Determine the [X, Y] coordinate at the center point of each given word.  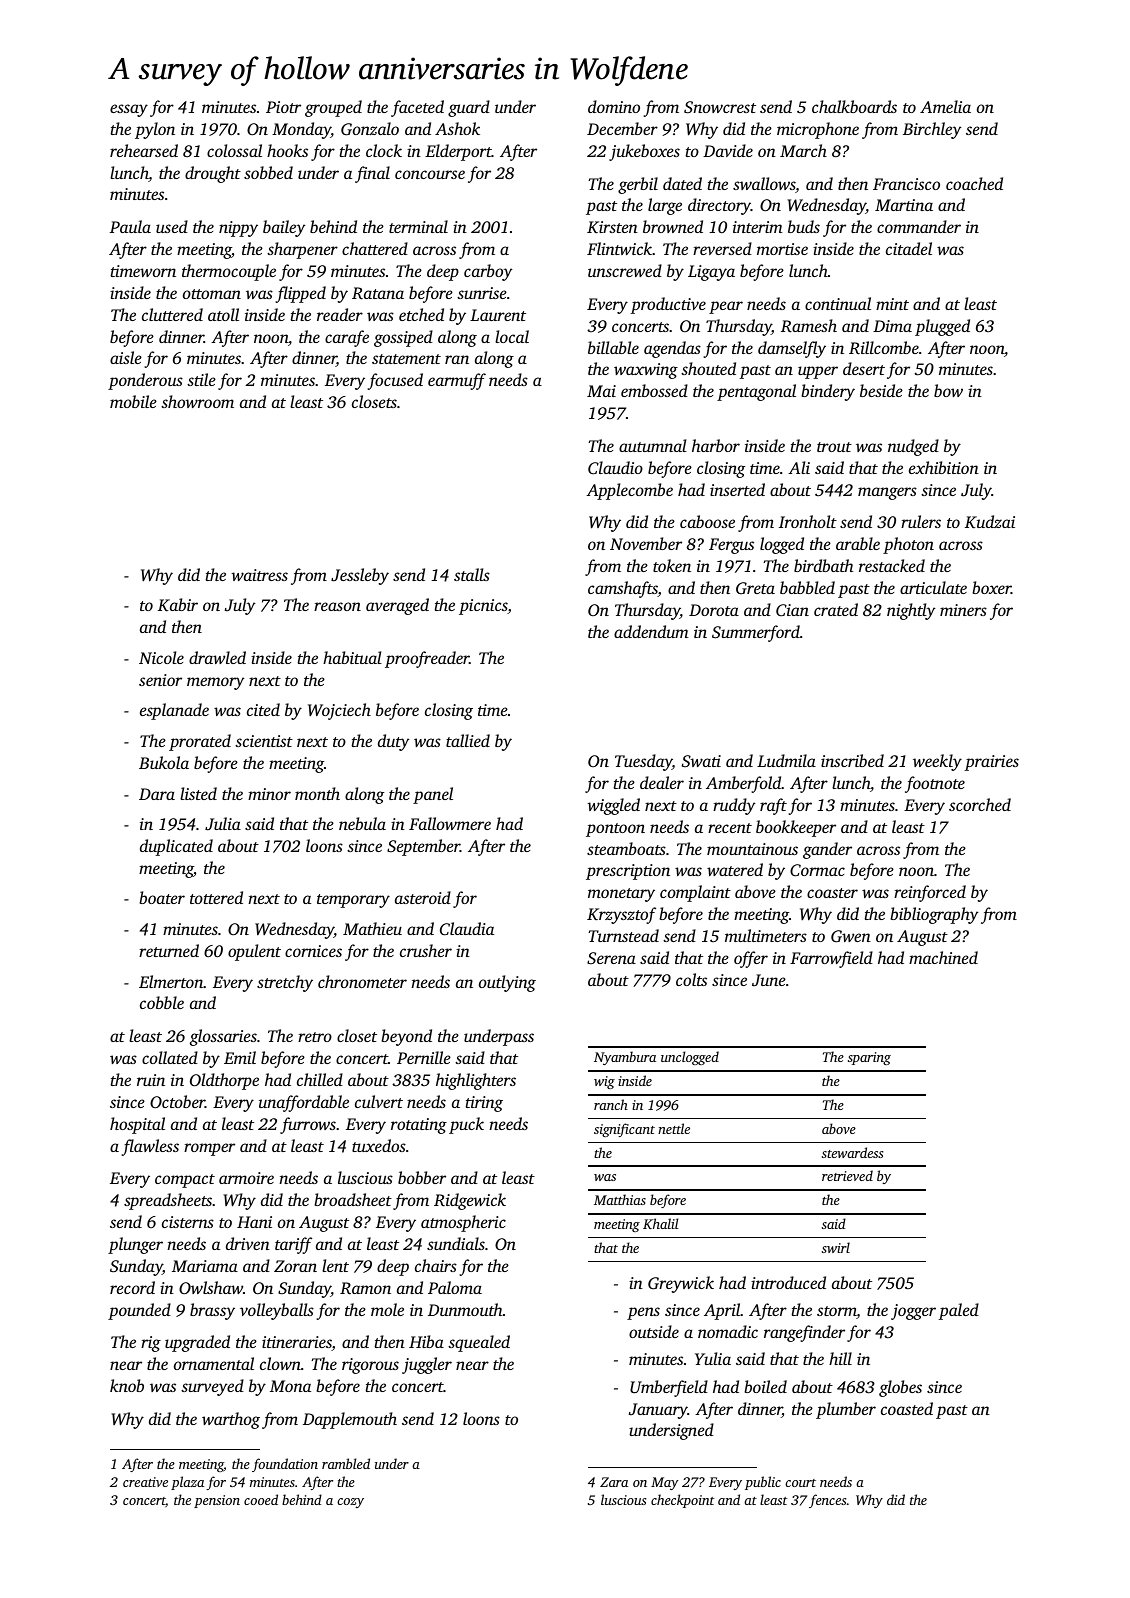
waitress [259, 575]
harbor [716, 445]
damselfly [792, 349]
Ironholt [808, 521]
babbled [807, 587]
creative [145, 1482]
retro [315, 1037]
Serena [611, 958]
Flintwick [619, 248]
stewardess [852, 1152]
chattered [375, 248]
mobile [133, 401]
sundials [456, 1243]
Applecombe [629, 491]
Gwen [851, 936]
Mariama [205, 1266]
